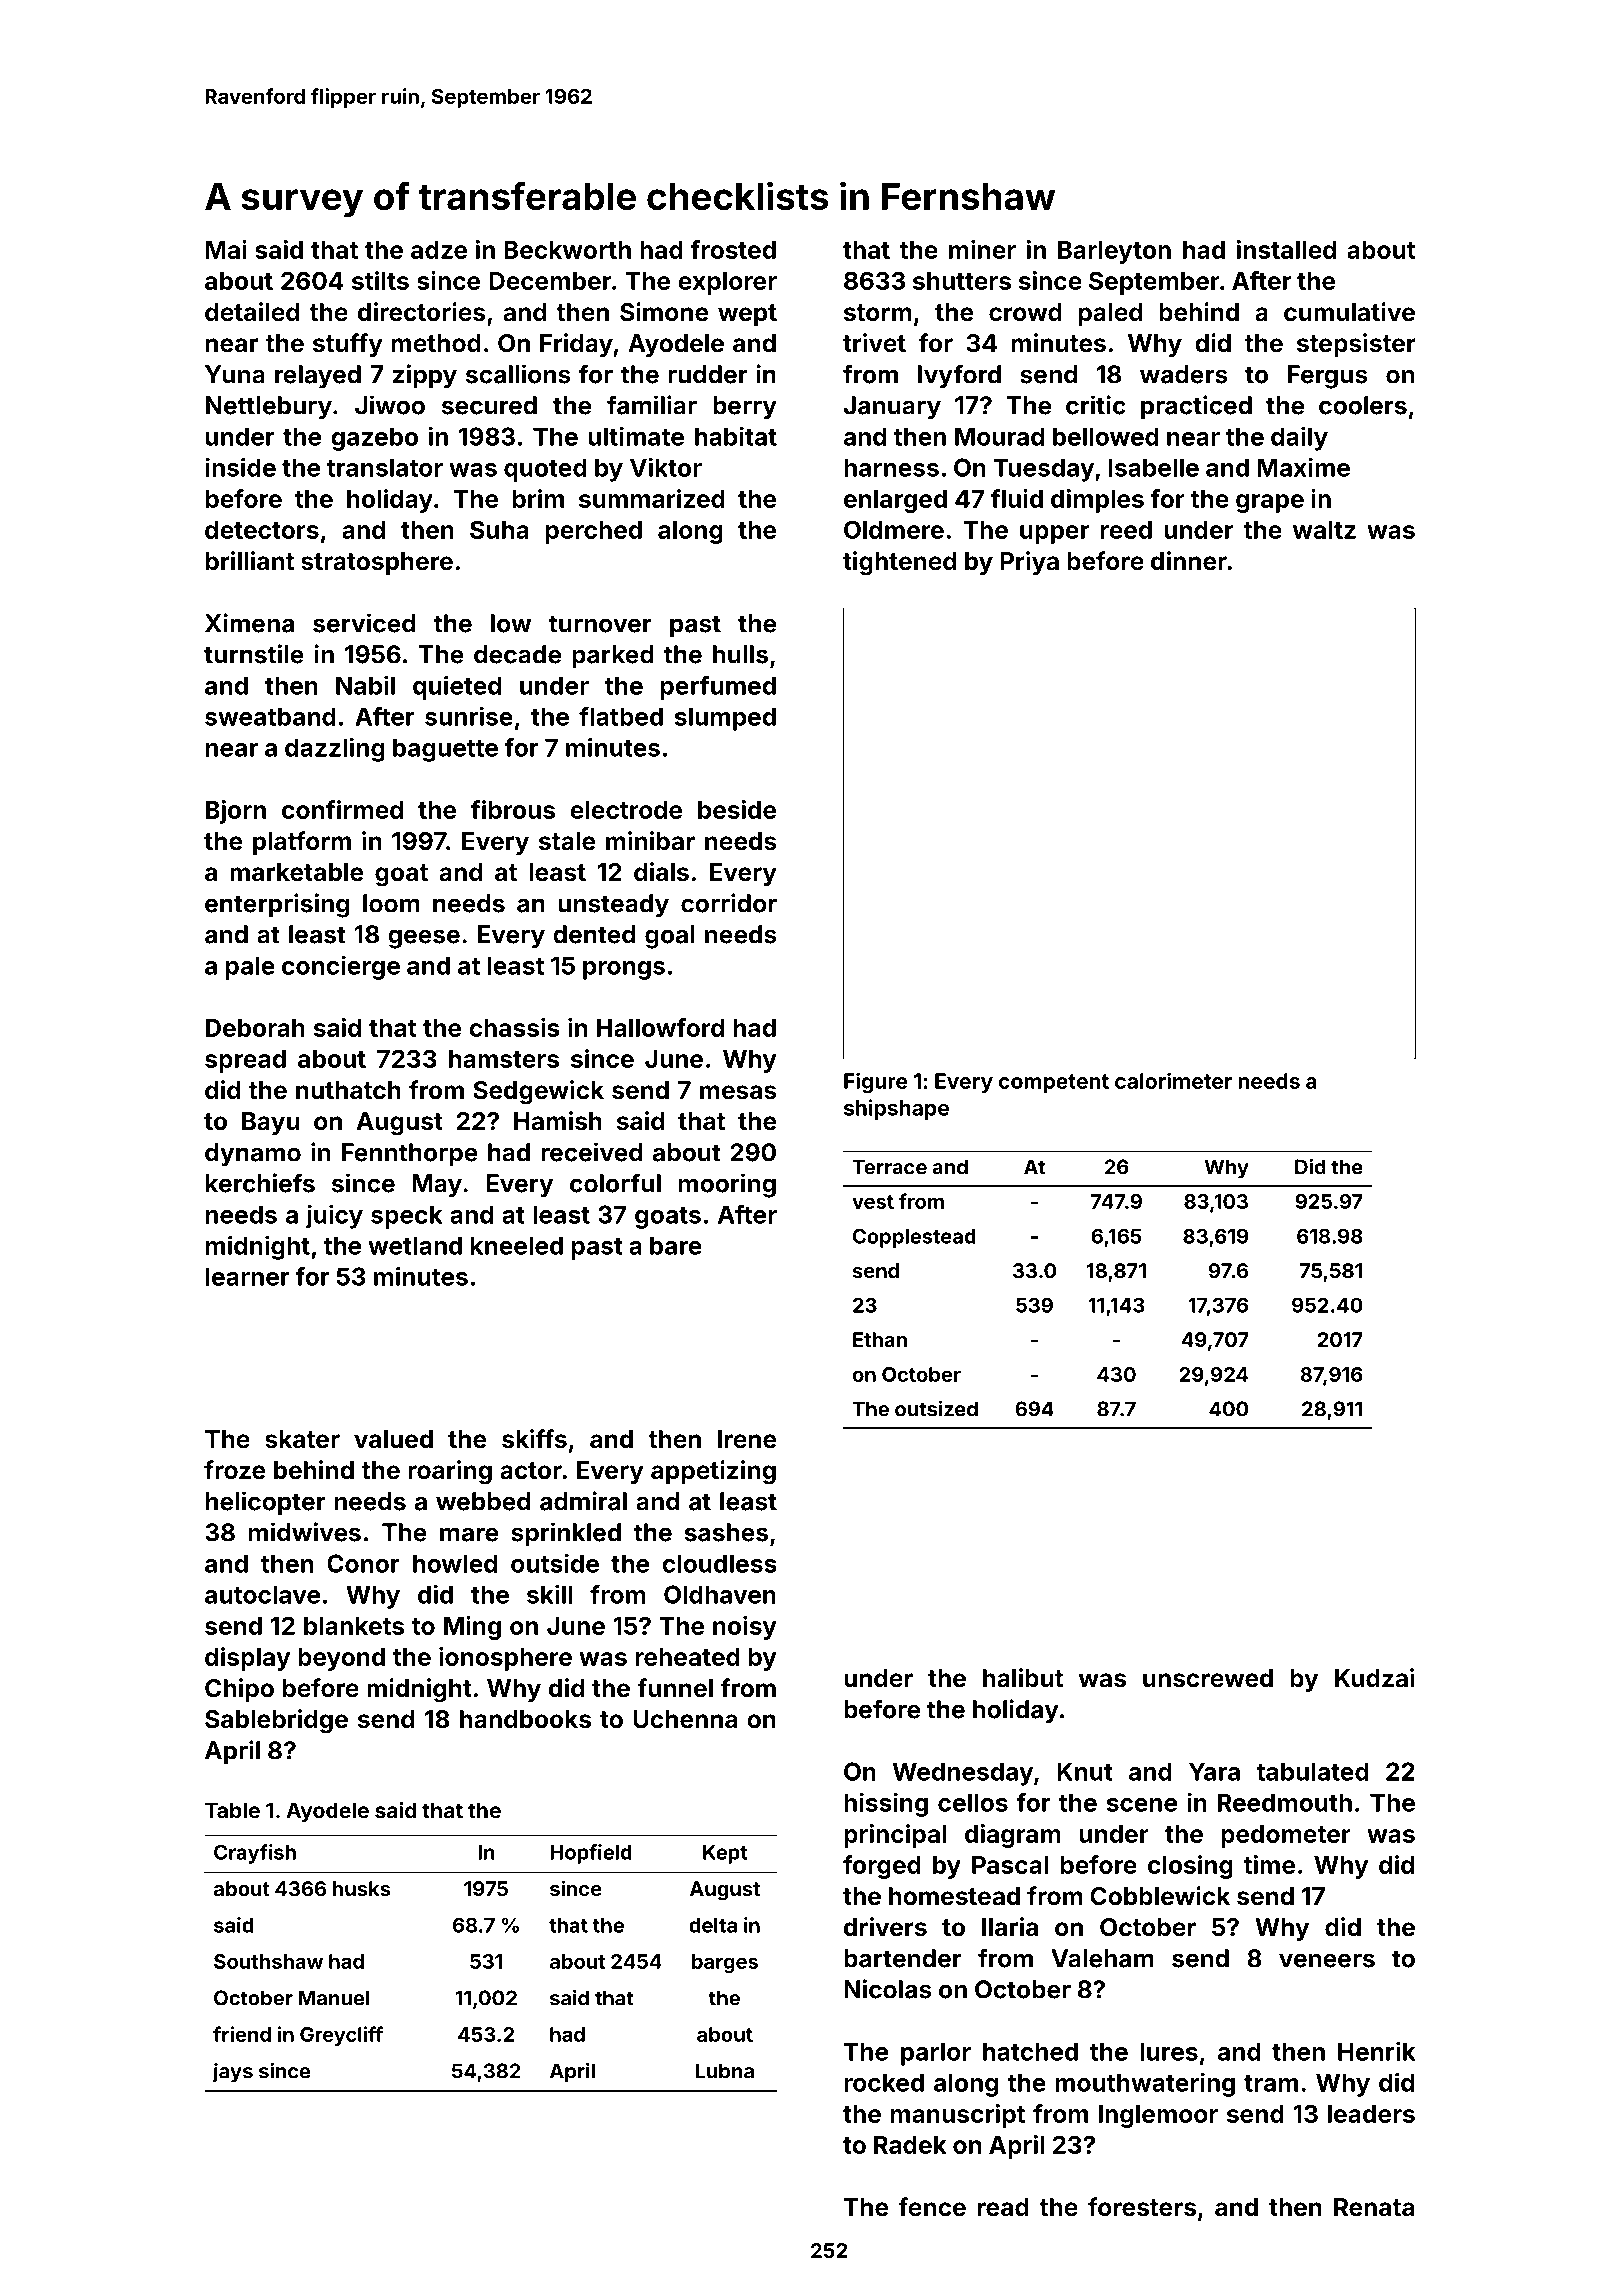 The image size is (1620, 2292). Describe the element at coordinates (1054, 1083) in the document. I see `competent` at that location.
